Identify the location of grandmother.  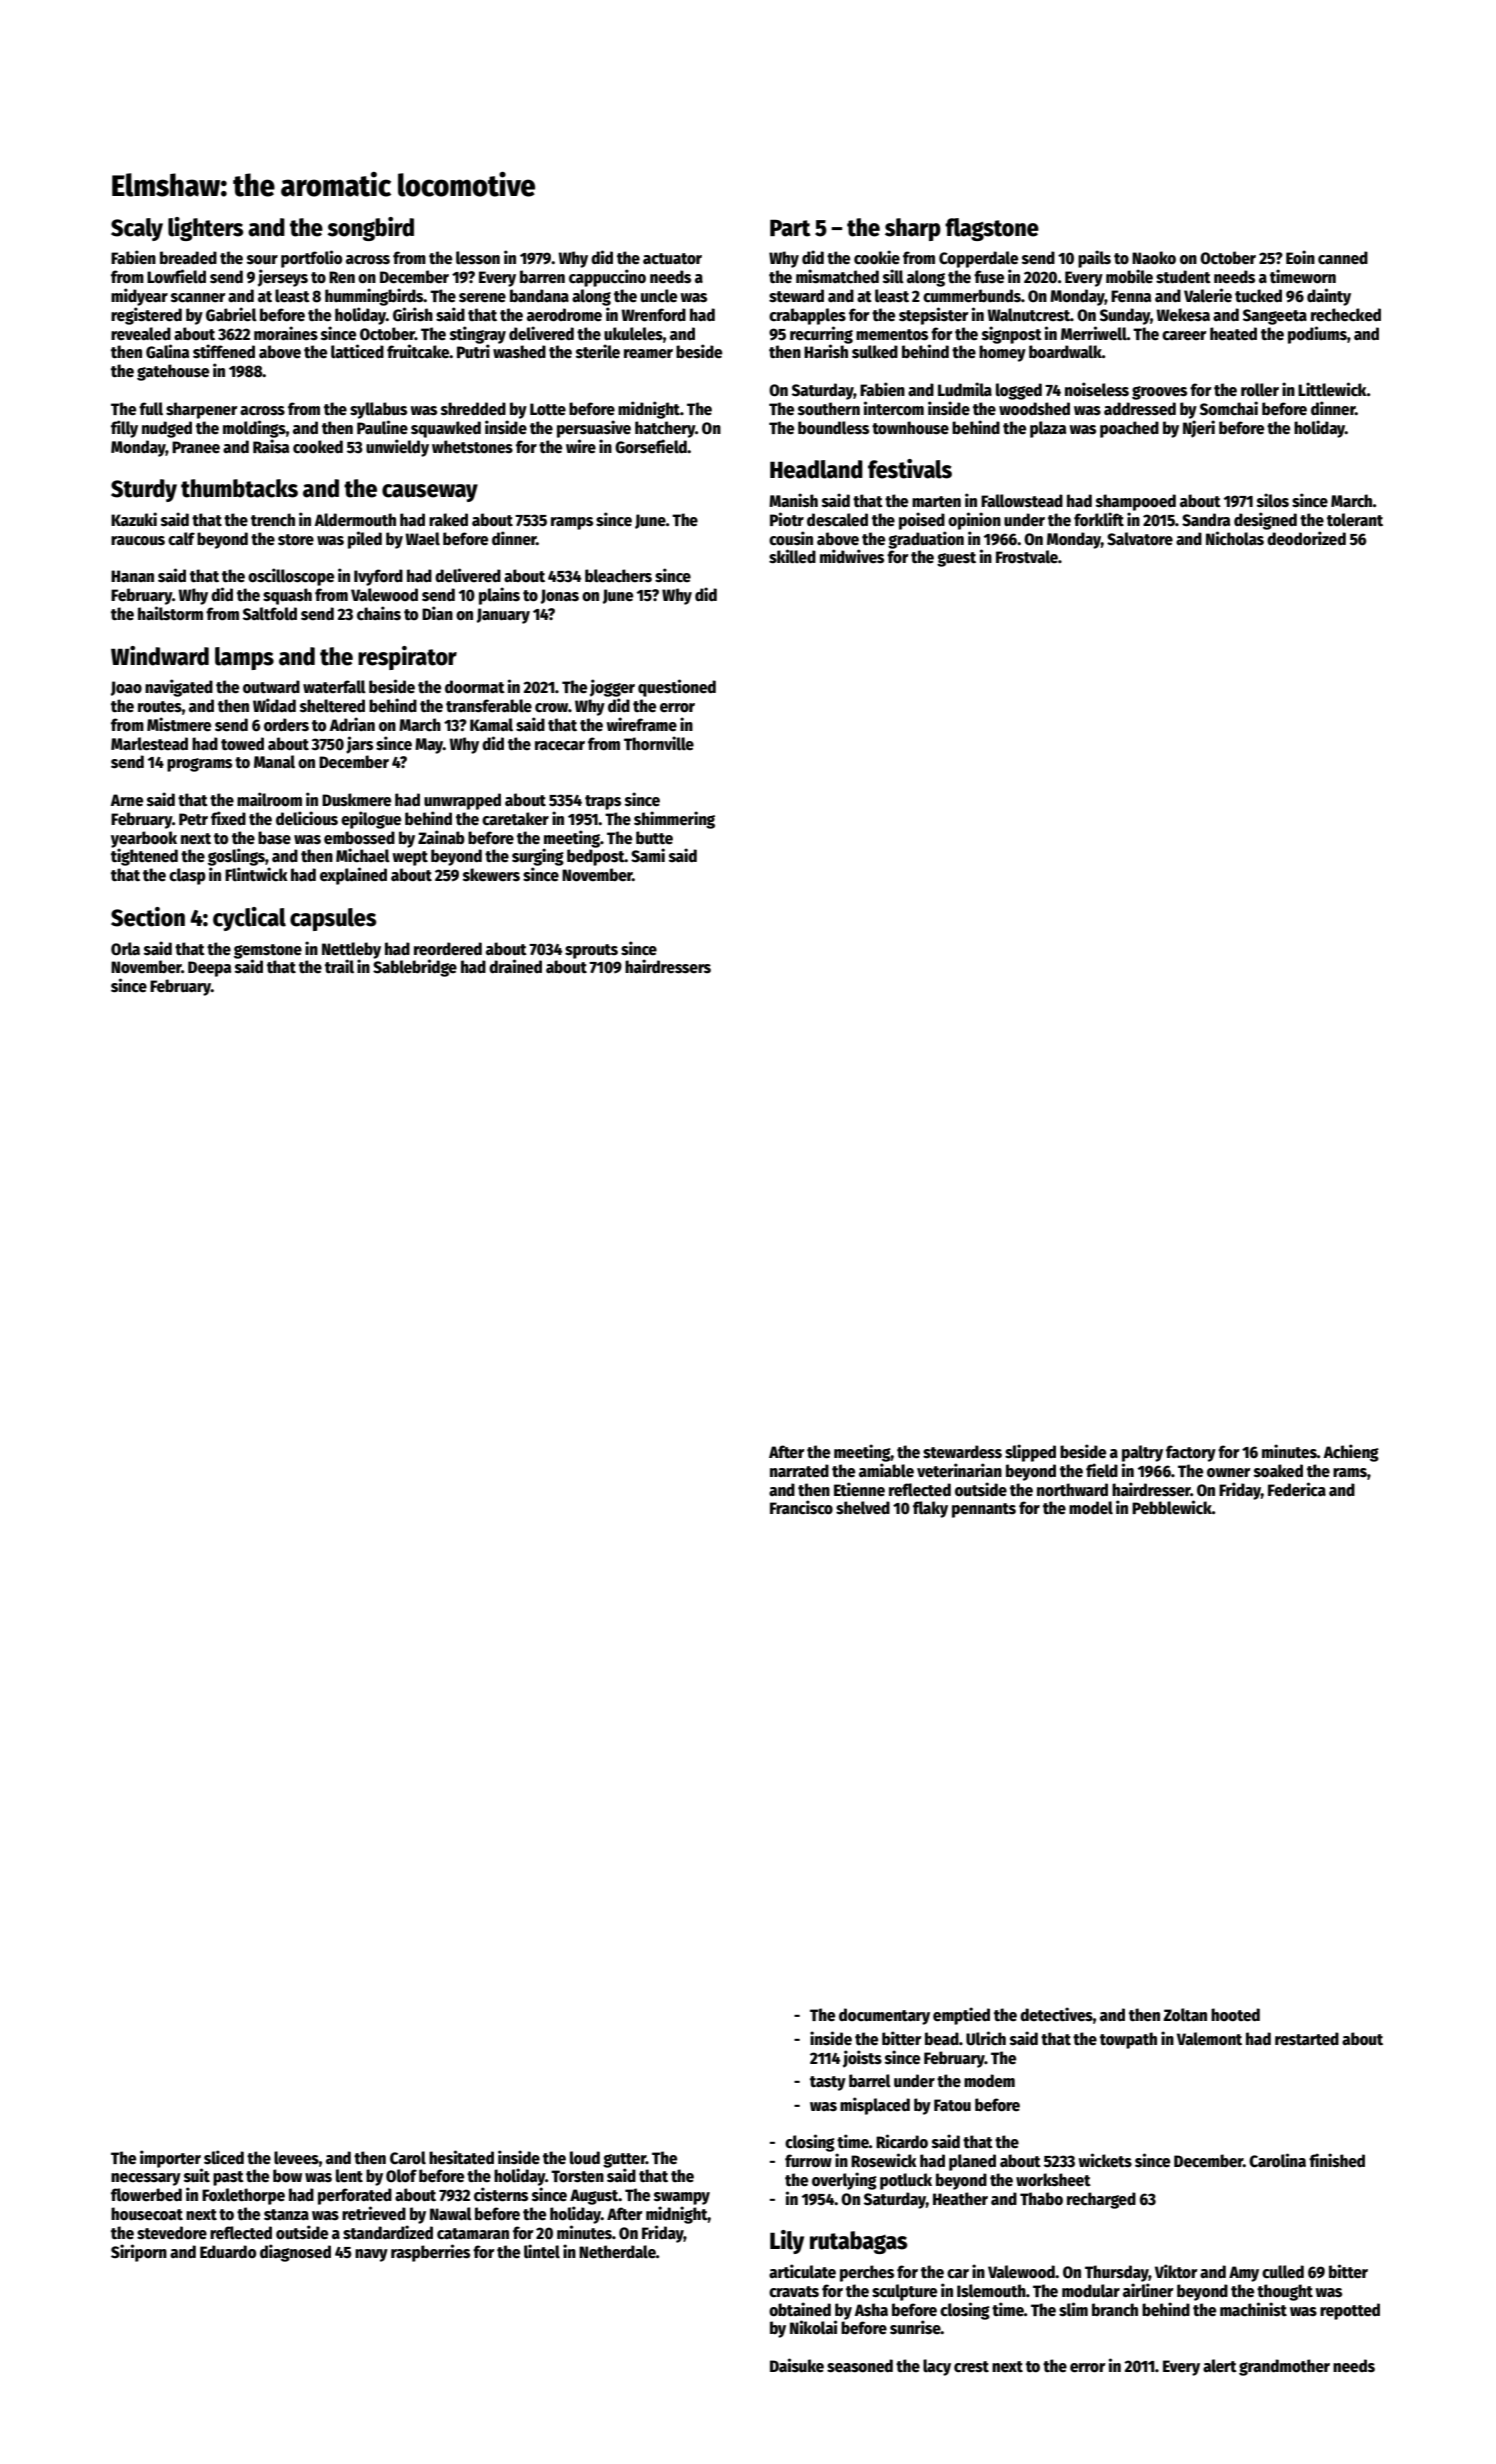
(1284, 2367).
